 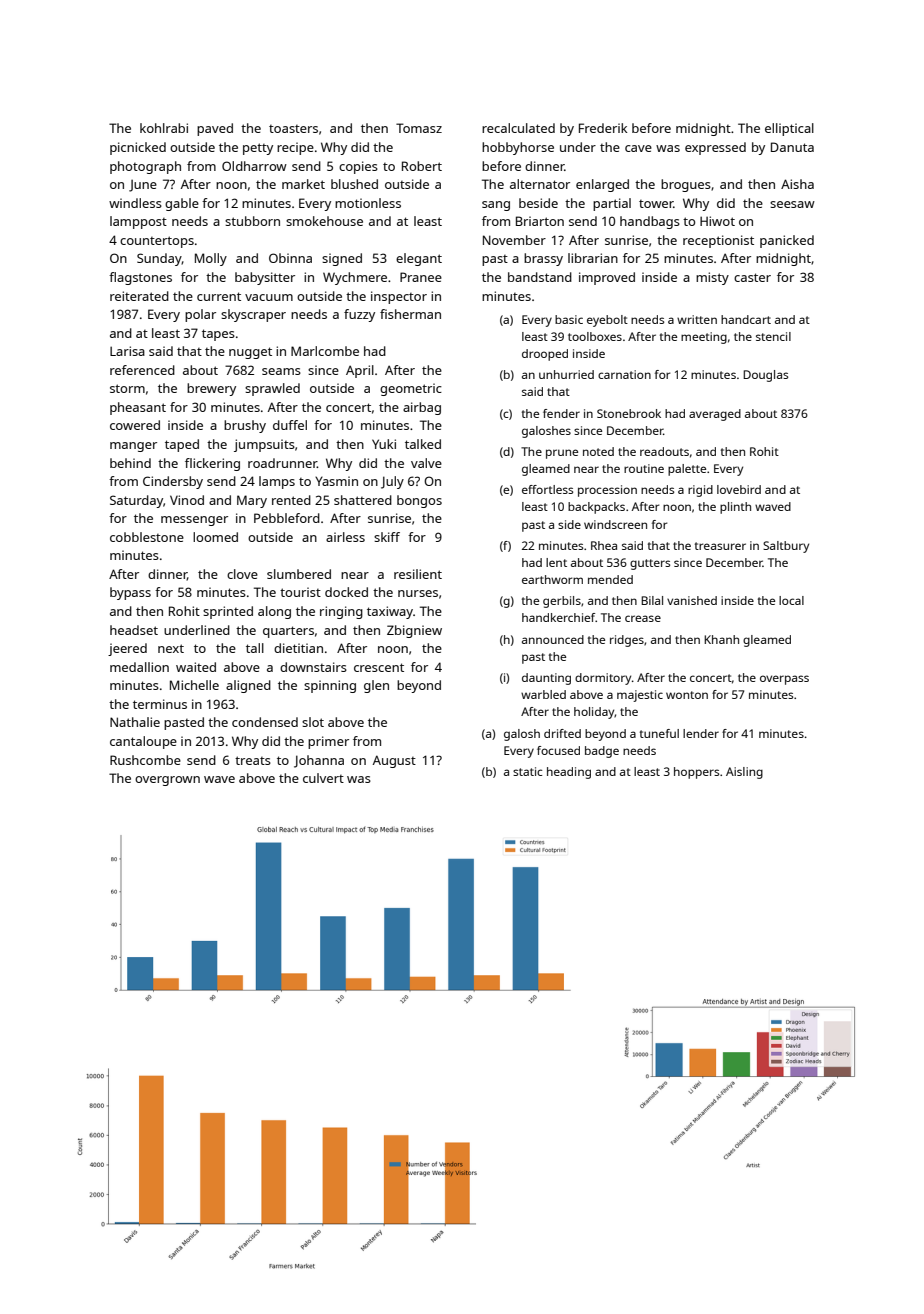 I want to click on readouts, so click(x=664, y=451).
